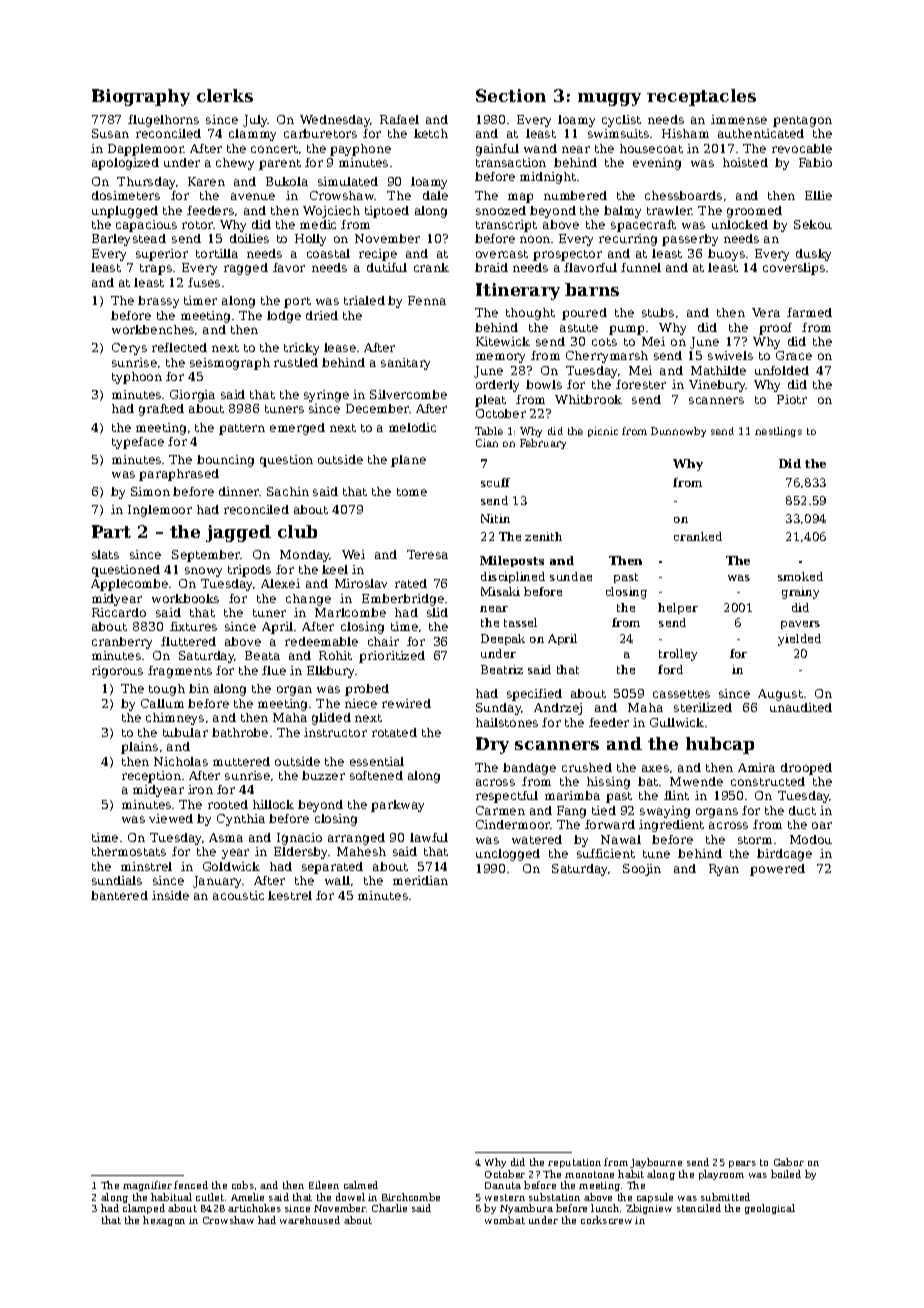  What do you see at coordinates (255, 121) in the screenshot?
I see `July` at bounding box center [255, 121].
